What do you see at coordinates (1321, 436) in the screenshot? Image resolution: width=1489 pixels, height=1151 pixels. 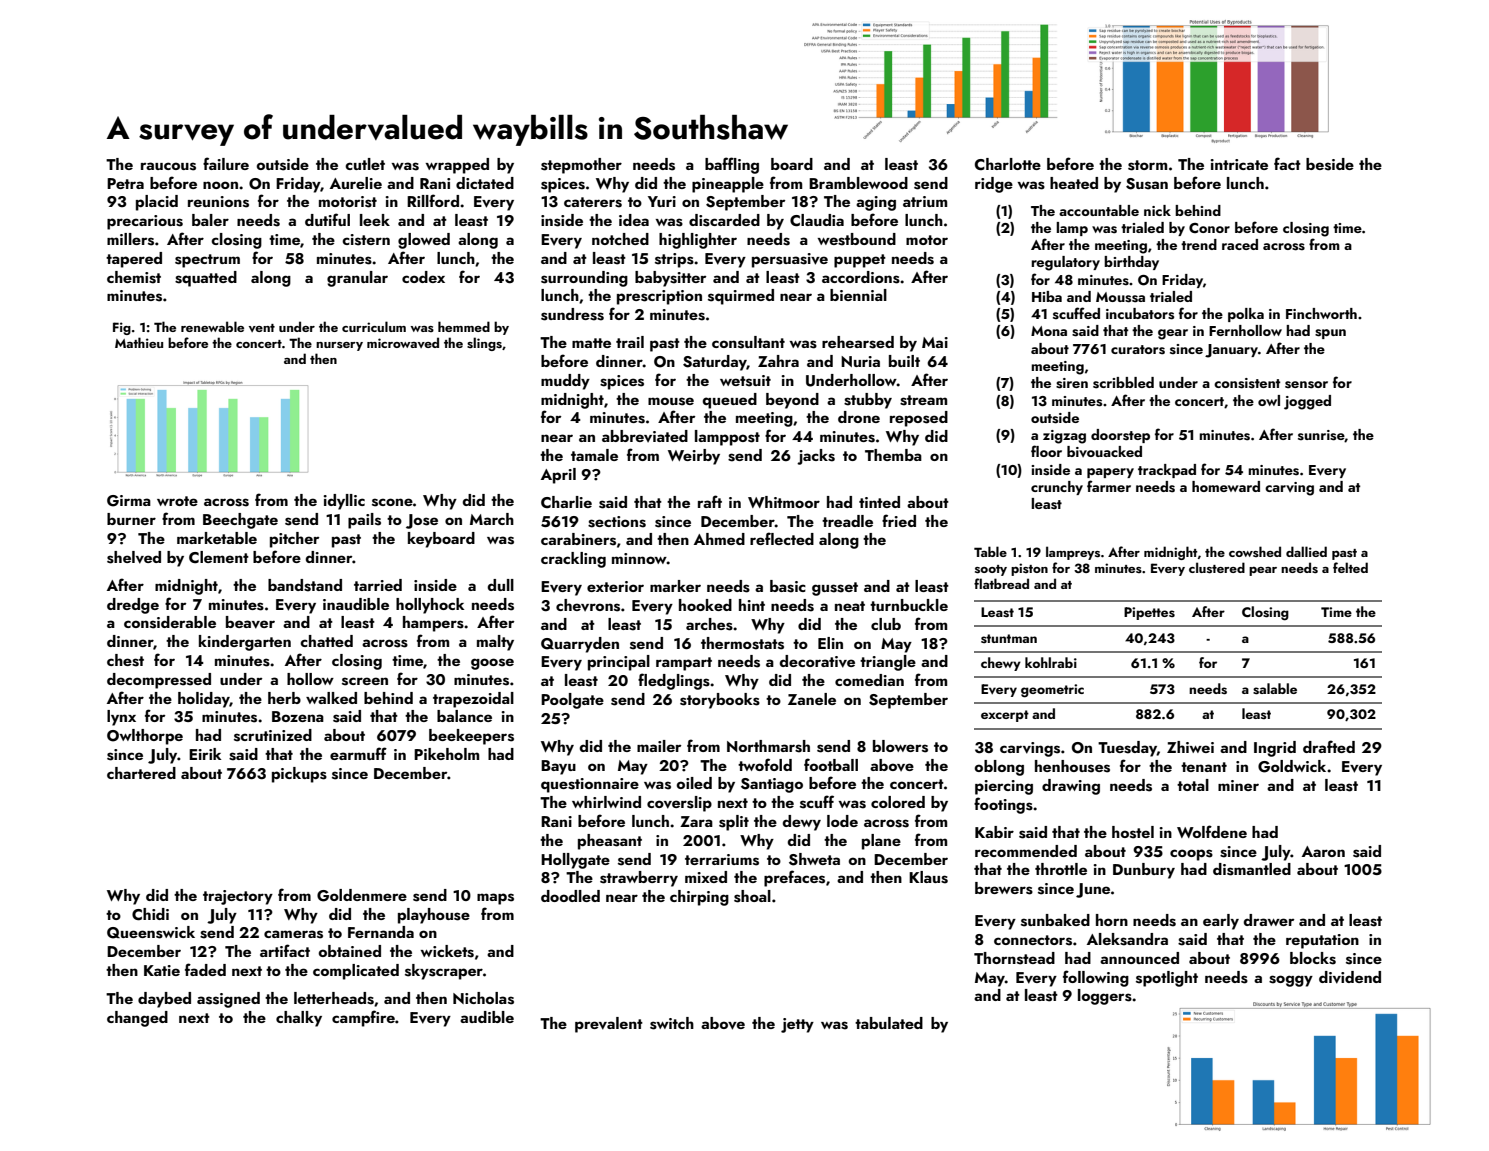 I see `sunrise` at bounding box center [1321, 436].
